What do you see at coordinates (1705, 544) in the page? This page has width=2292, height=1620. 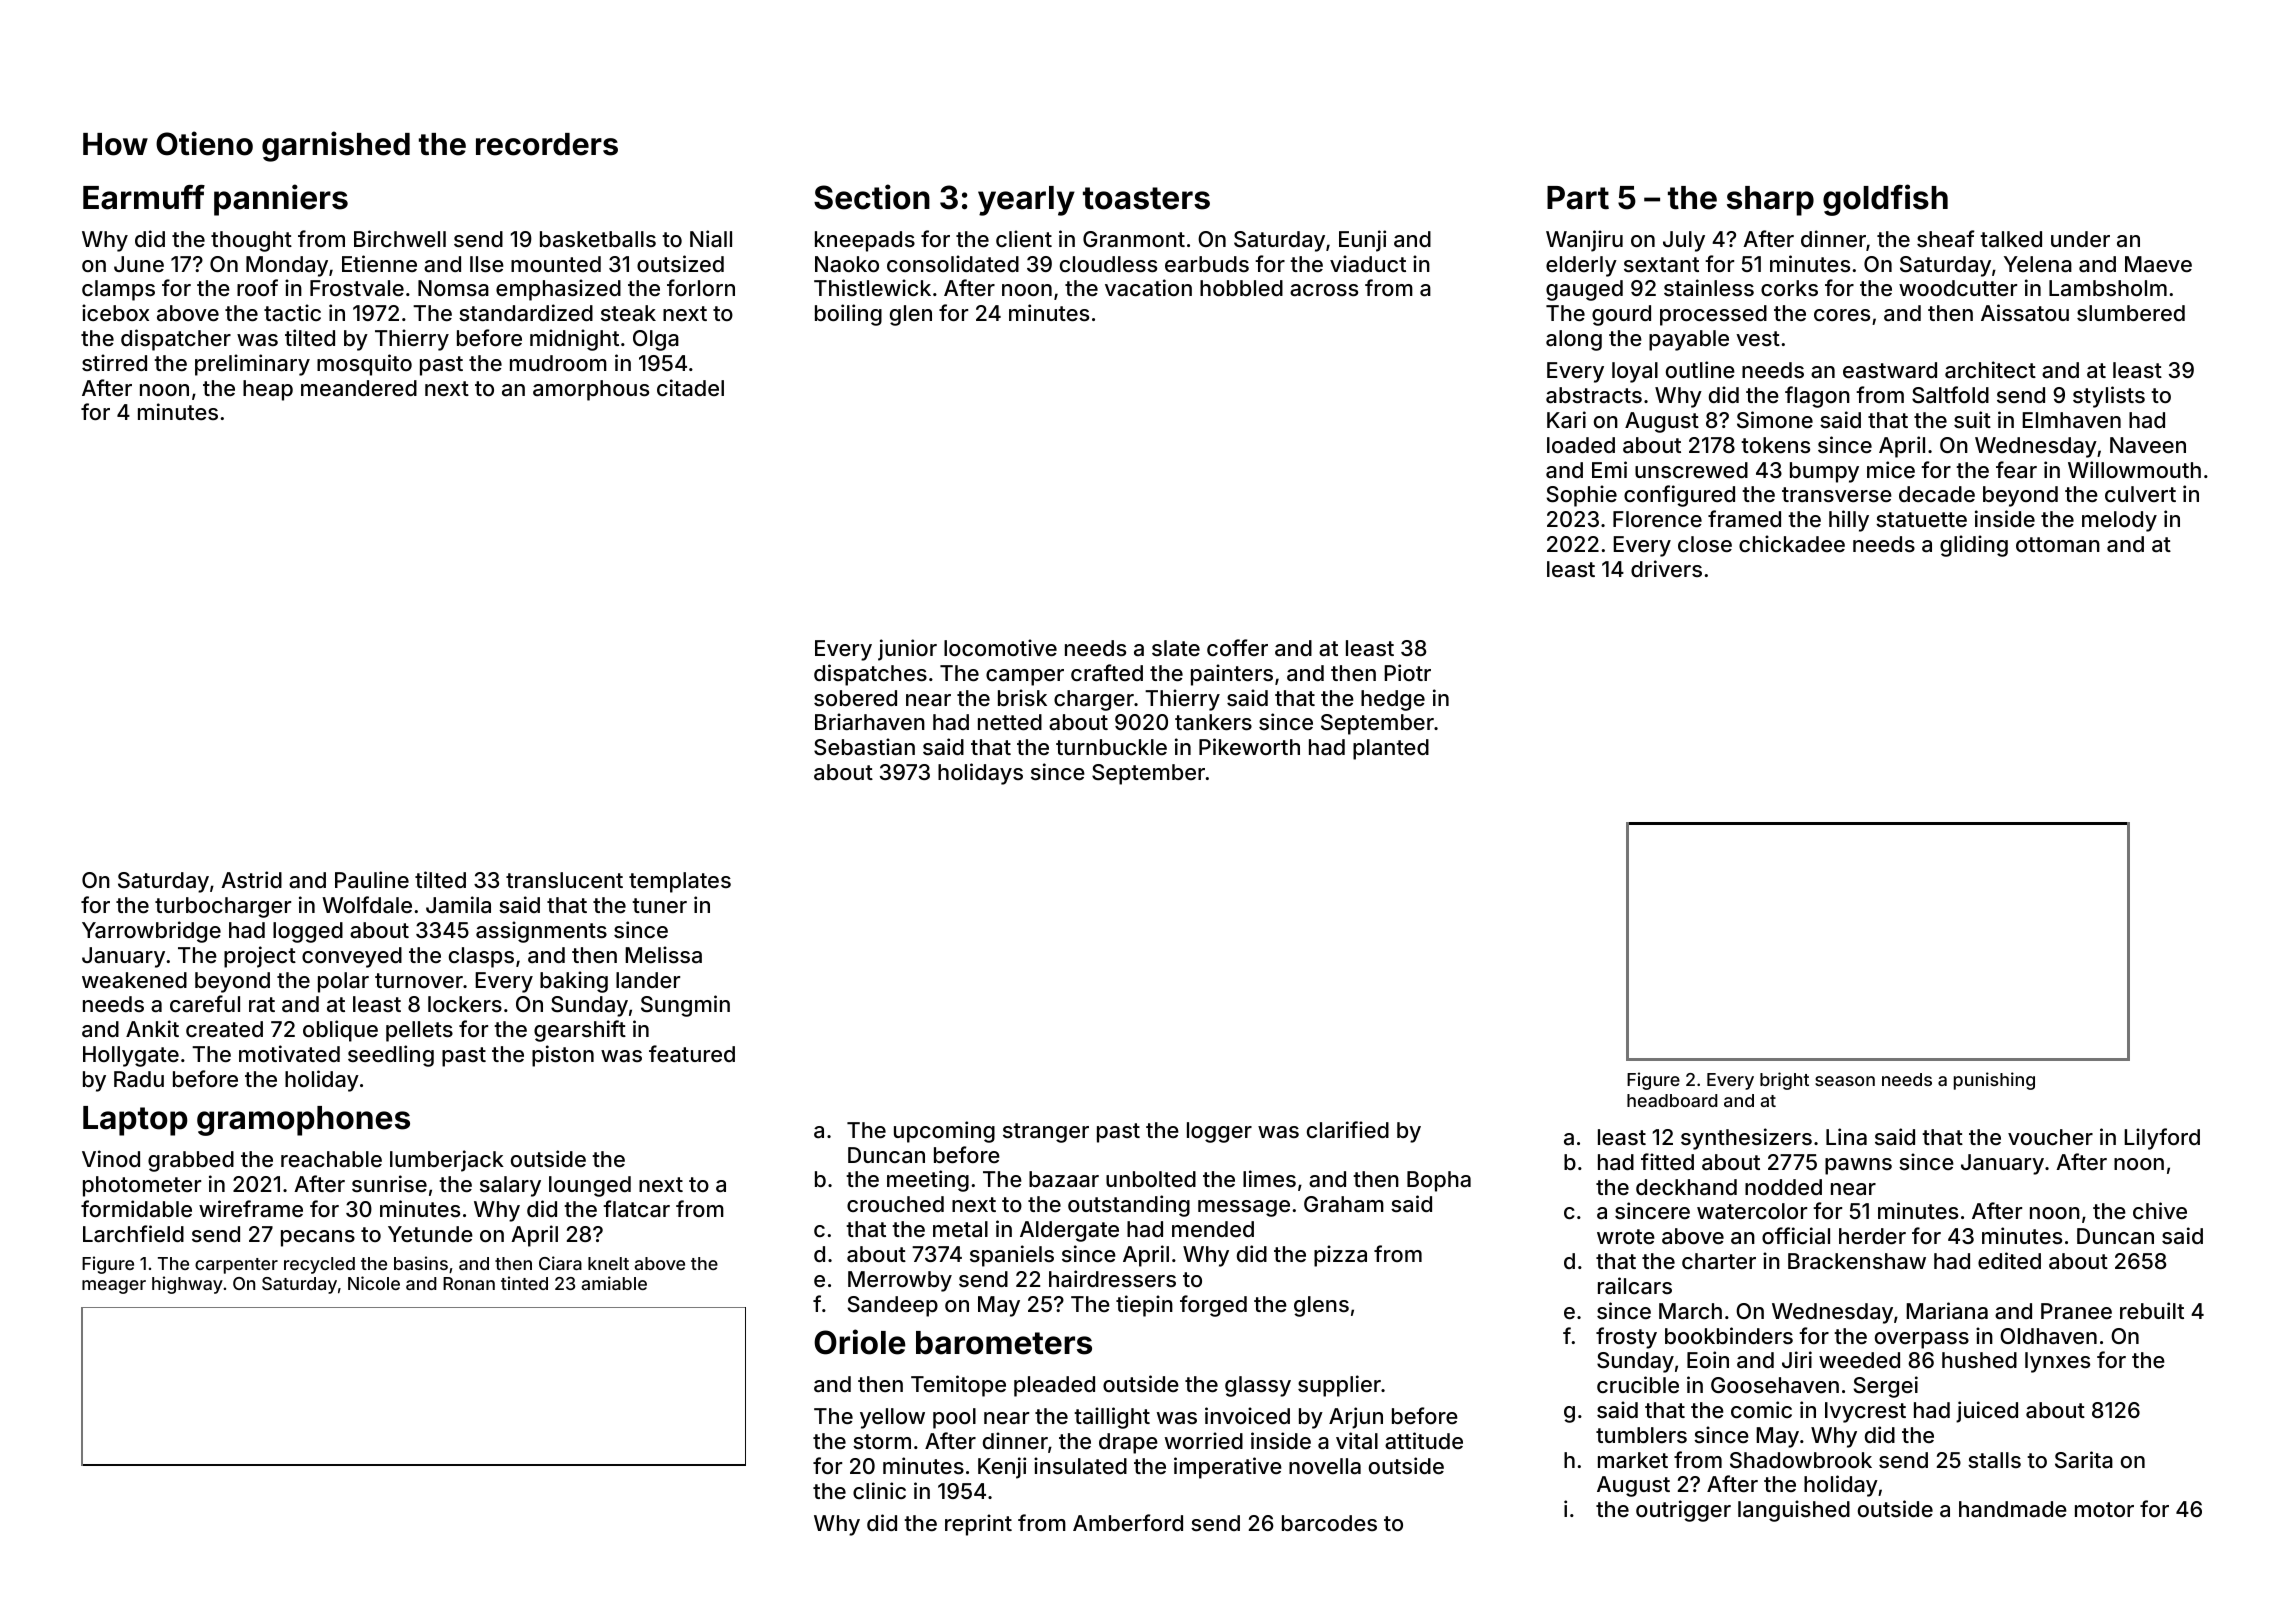 I see `close` at bounding box center [1705, 544].
